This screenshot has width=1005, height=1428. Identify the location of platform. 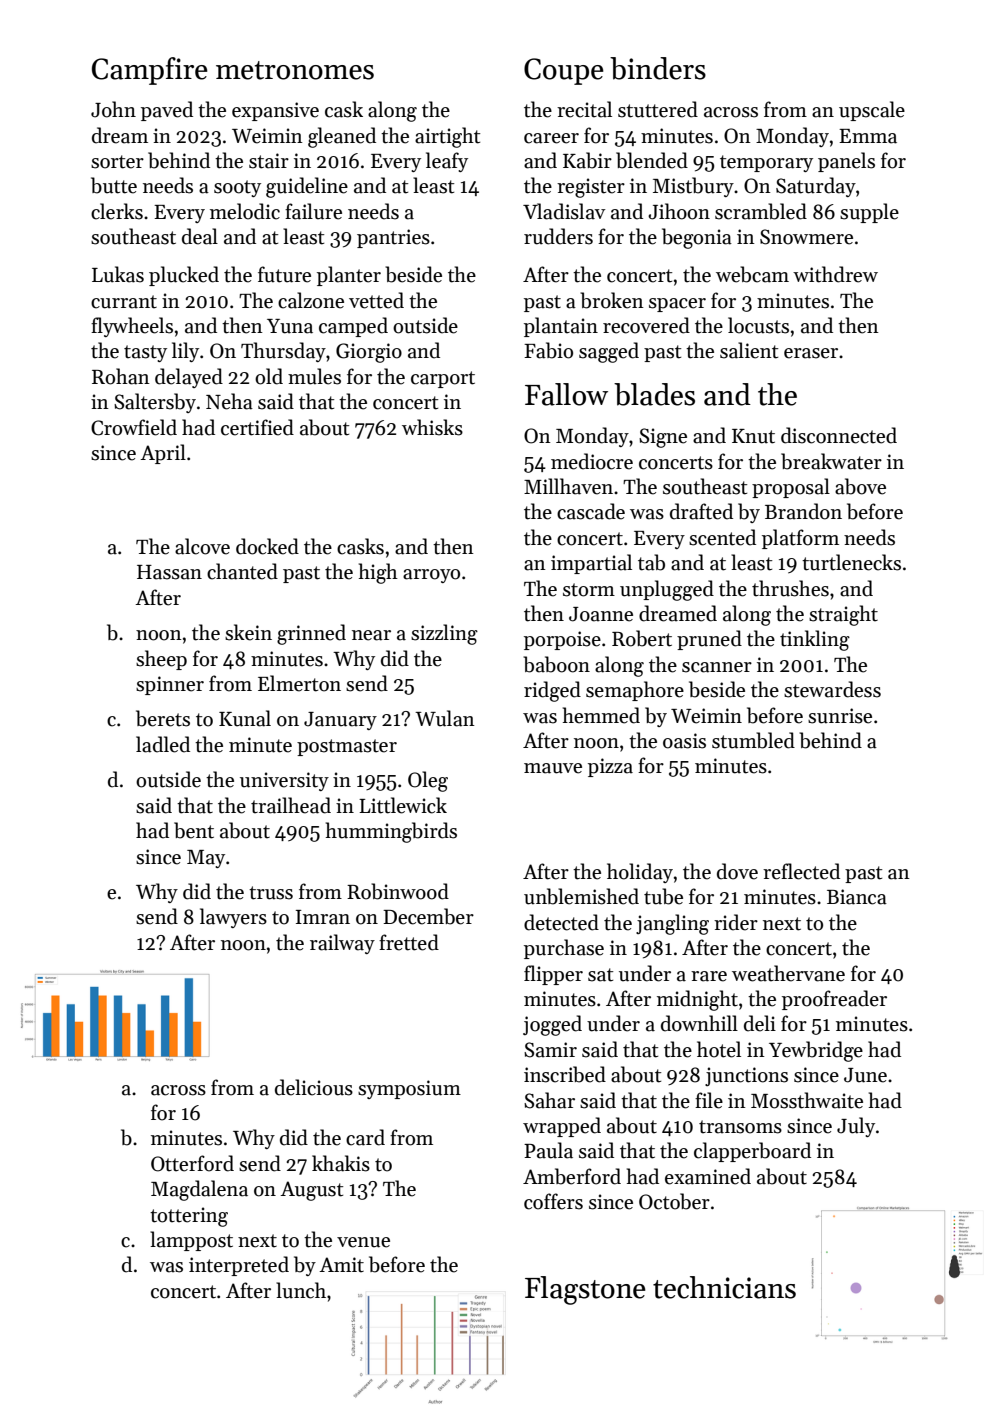
(800, 539).
